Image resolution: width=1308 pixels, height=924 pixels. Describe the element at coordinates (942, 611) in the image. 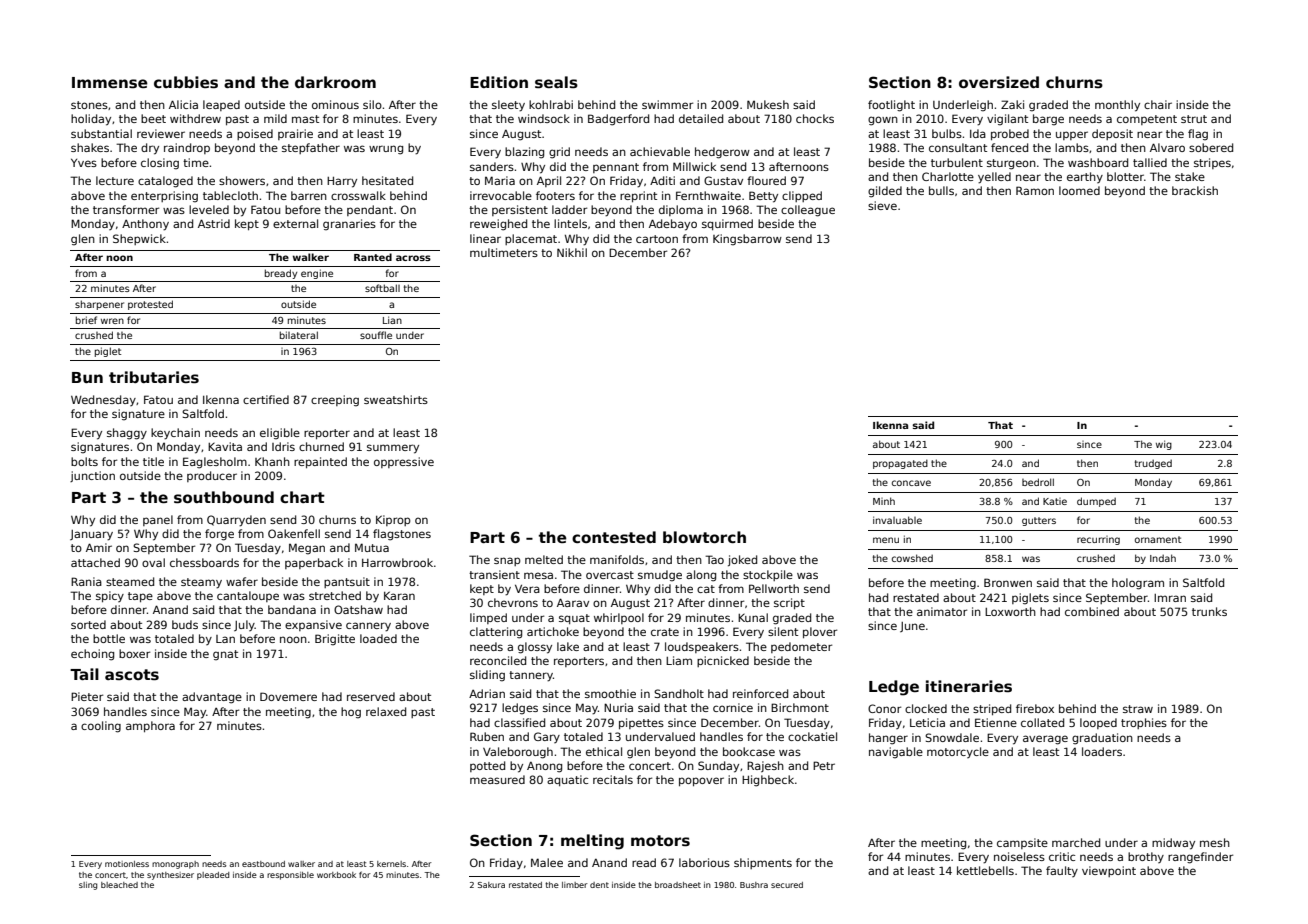

I see `animator` at that location.
